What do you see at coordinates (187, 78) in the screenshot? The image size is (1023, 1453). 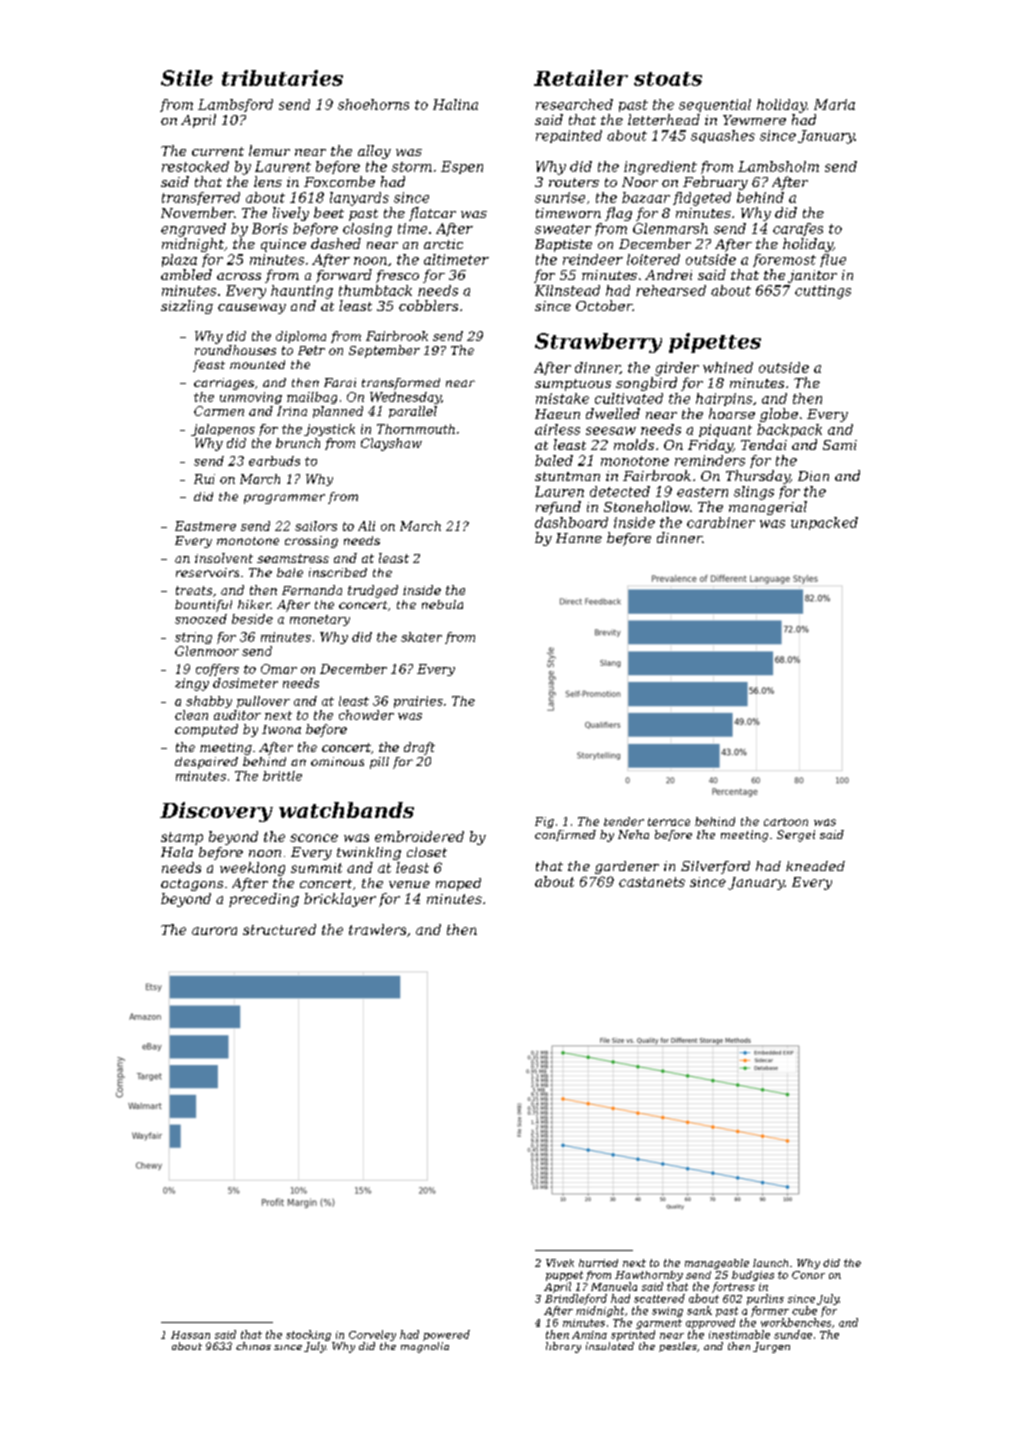 I see `Stile` at bounding box center [187, 78].
